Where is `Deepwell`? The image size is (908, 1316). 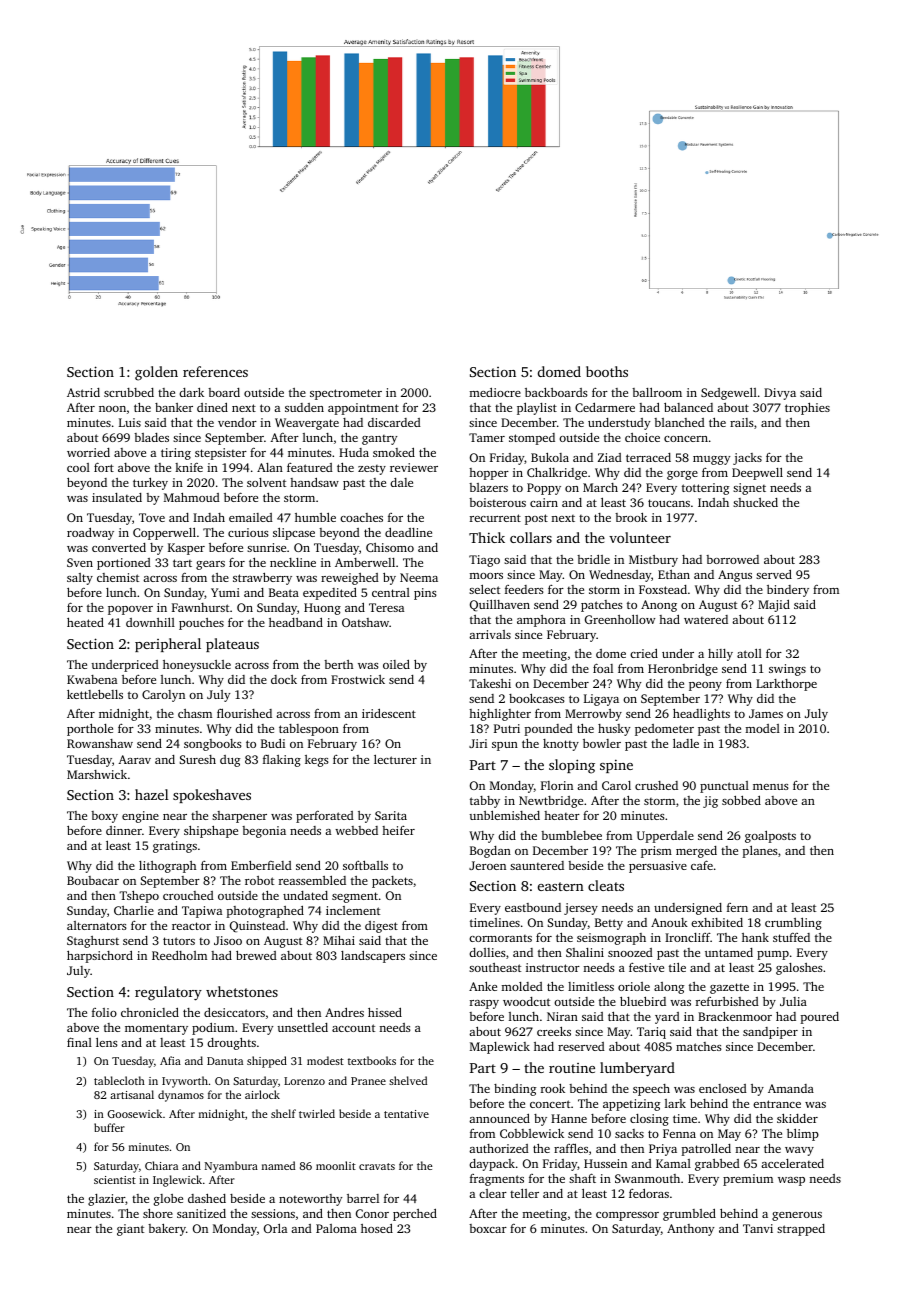 Deepwell is located at coordinates (757, 473).
